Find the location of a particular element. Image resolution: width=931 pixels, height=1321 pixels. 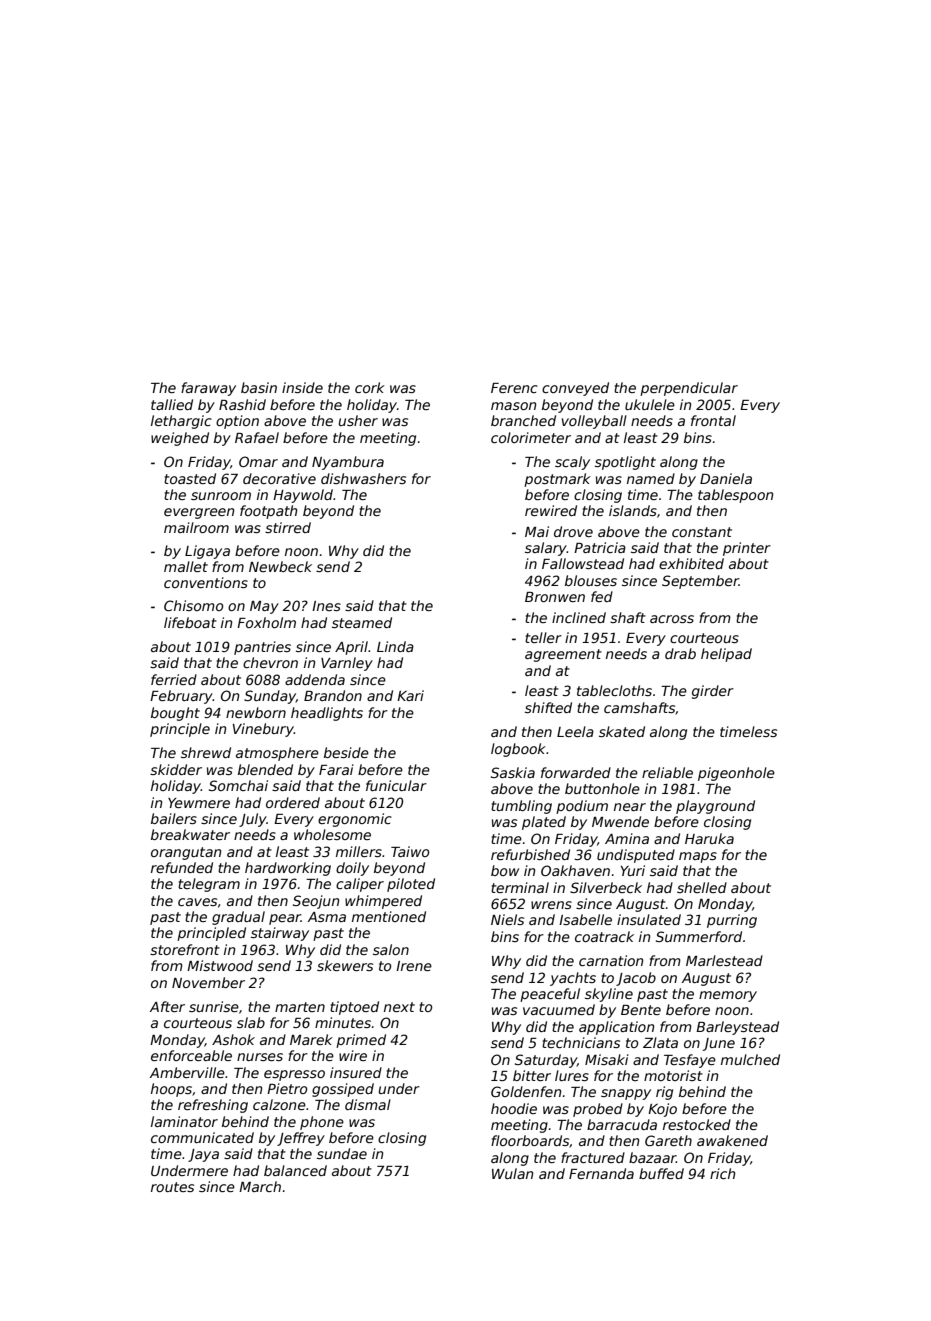

After is located at coordinates (167, 1006).
